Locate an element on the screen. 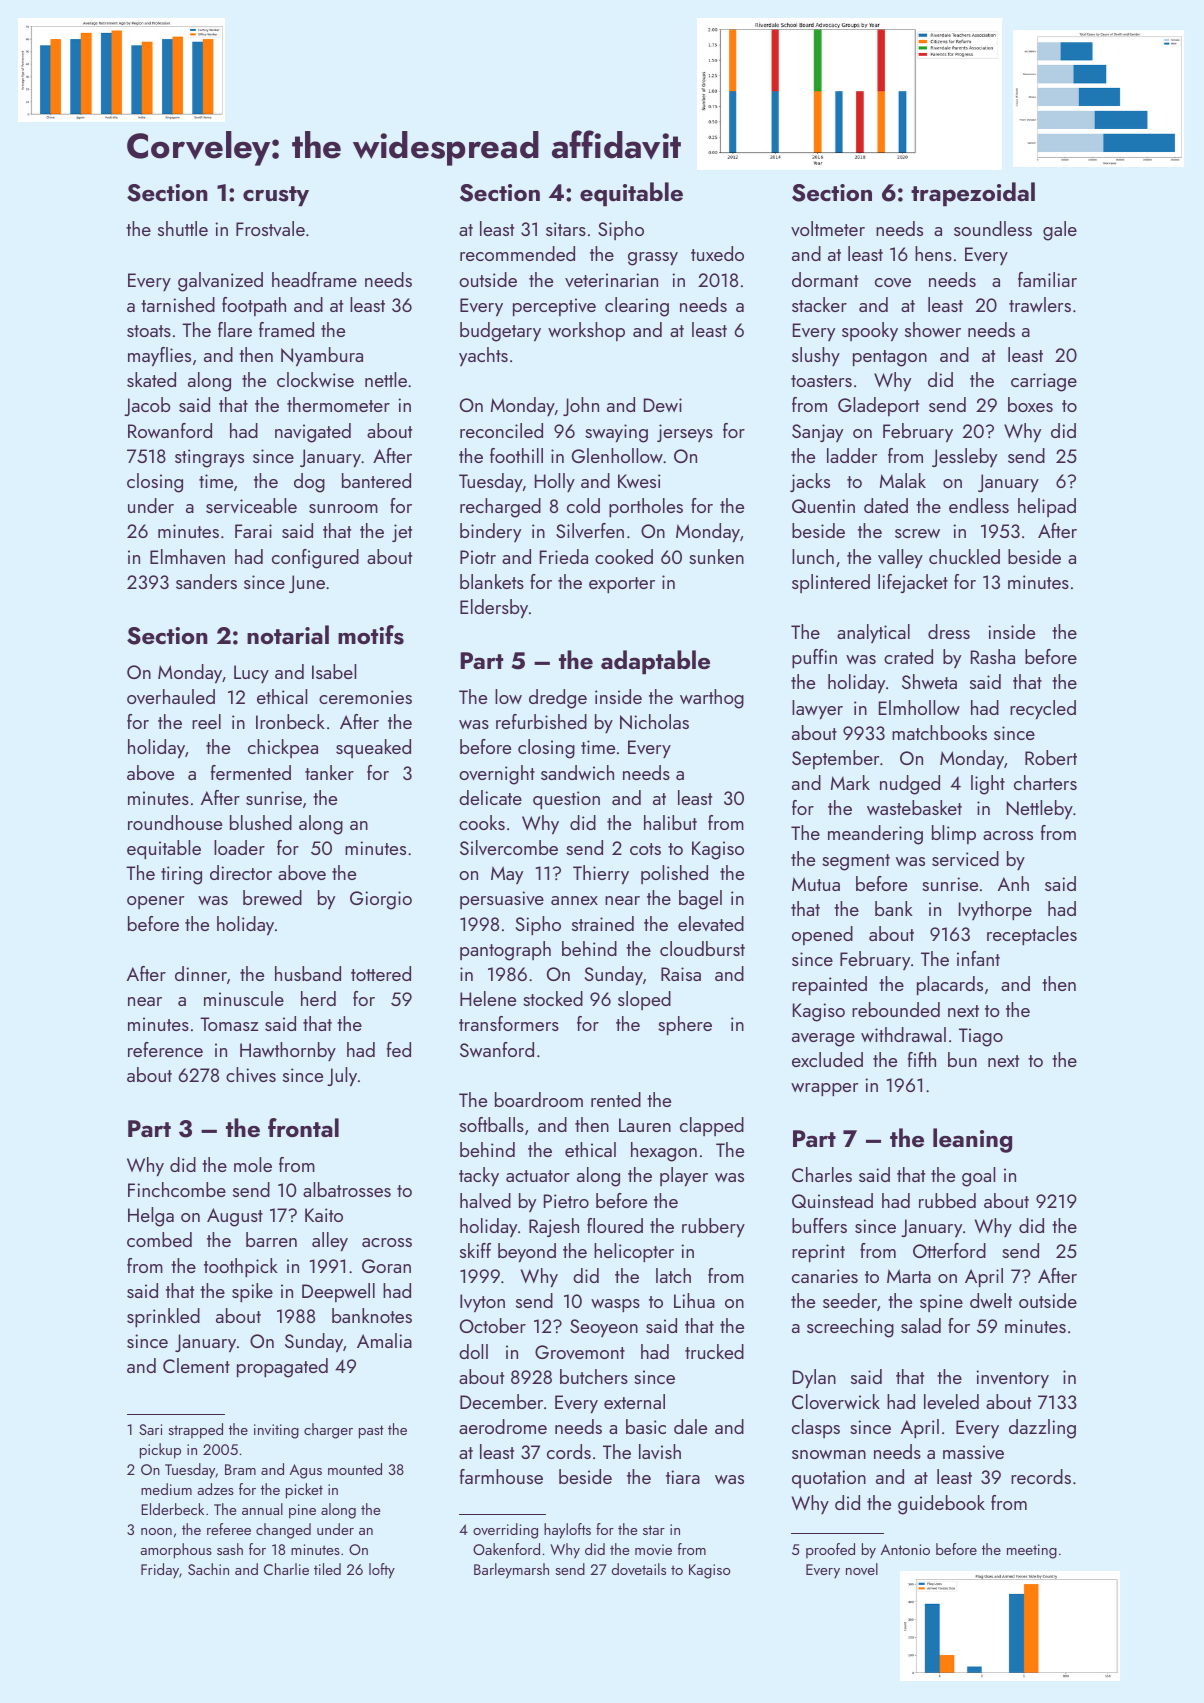 This screenshot has height=1703, width=1204. budgetary is located at coordinates (500, 332).
